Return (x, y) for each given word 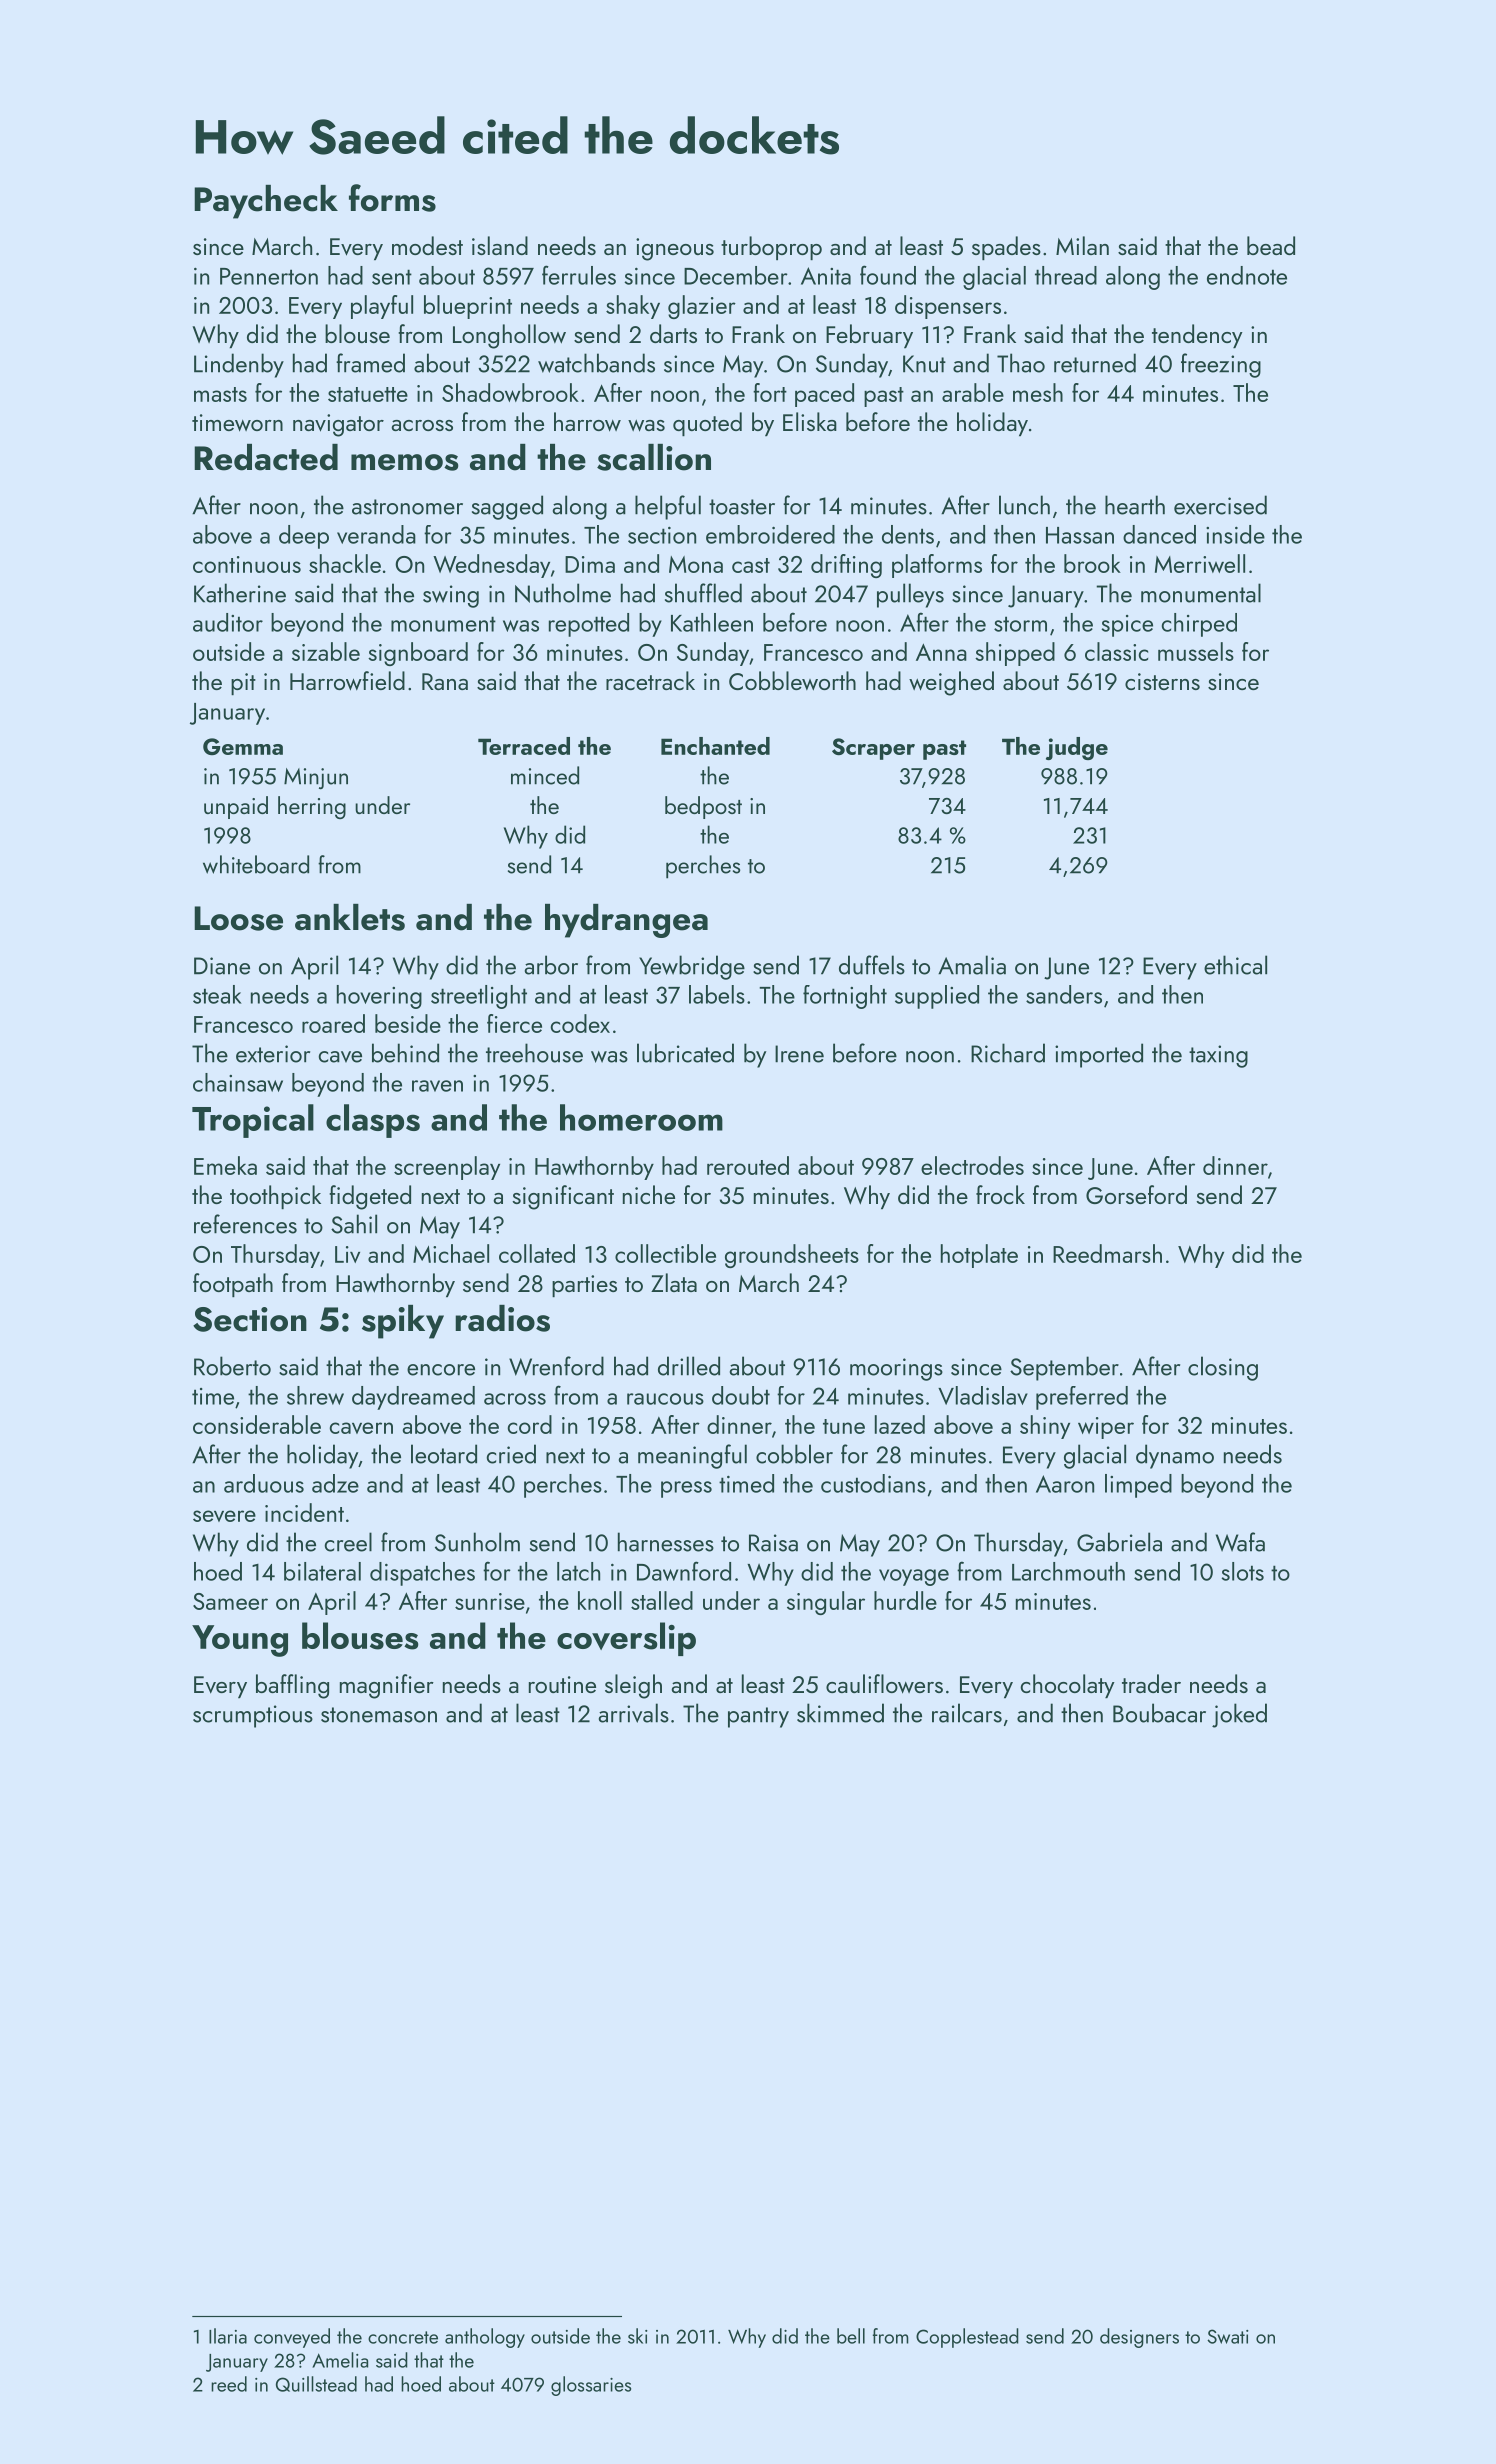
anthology (485, 2338)
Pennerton (269, 276)
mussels (1196, 651)
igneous (675, 249)
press (686, 1489)
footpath (233, 1285)
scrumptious (253, 1716)
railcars (967, 1713)
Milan (1082, 245)
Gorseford (1136, 1194)
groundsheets (792, 1256)
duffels (872, 965)
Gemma (243, 746)
